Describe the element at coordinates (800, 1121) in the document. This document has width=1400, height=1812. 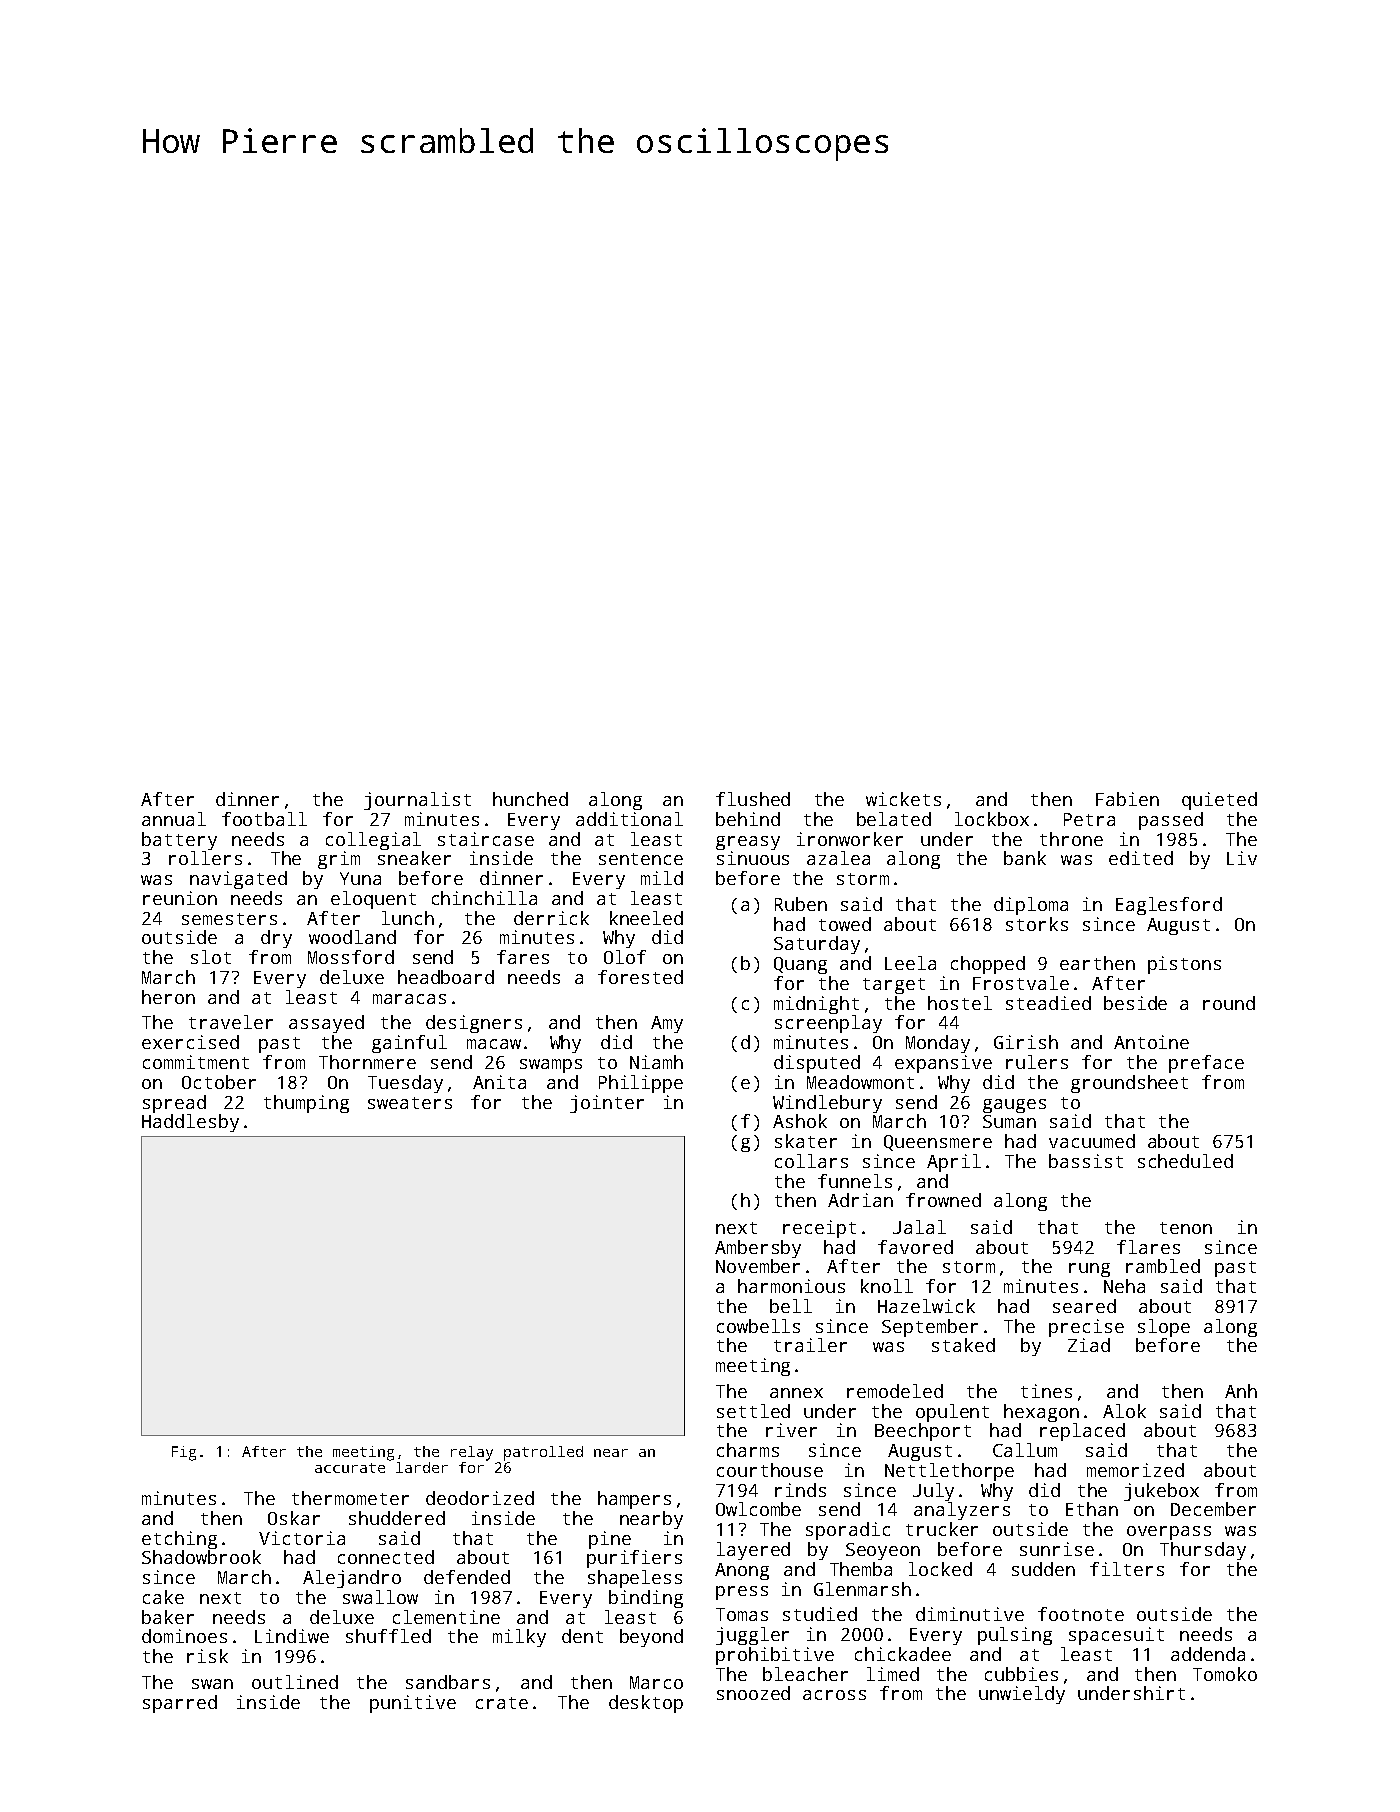
I see `Ashok` at that location.
